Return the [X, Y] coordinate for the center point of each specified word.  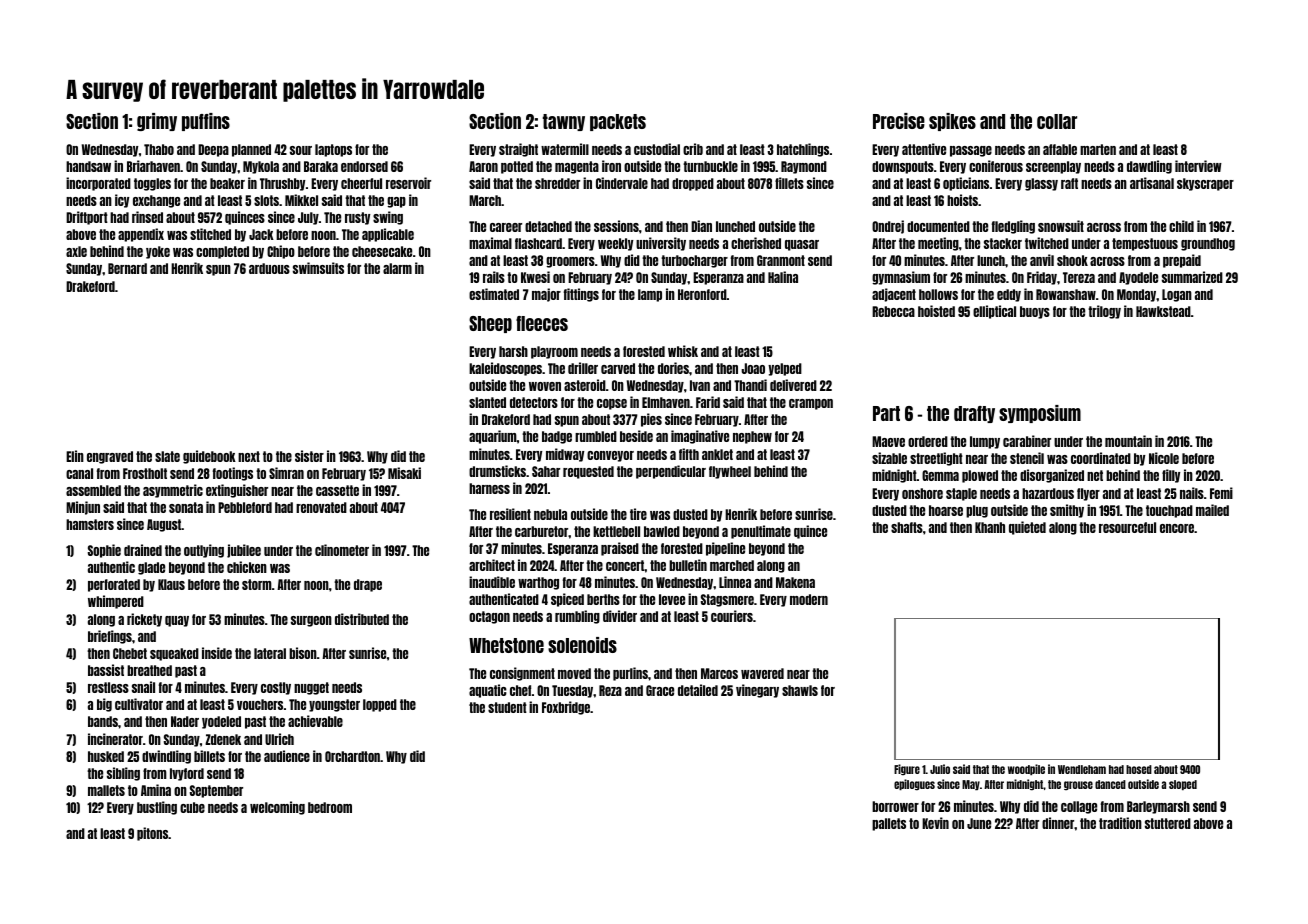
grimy [157, 122]
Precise [899, 121]
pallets [889, 824]
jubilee [244, 551]
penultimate [761, 532]
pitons [152, 834]
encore [1177, 528]
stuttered [1168, 823]
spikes [952, 122]
